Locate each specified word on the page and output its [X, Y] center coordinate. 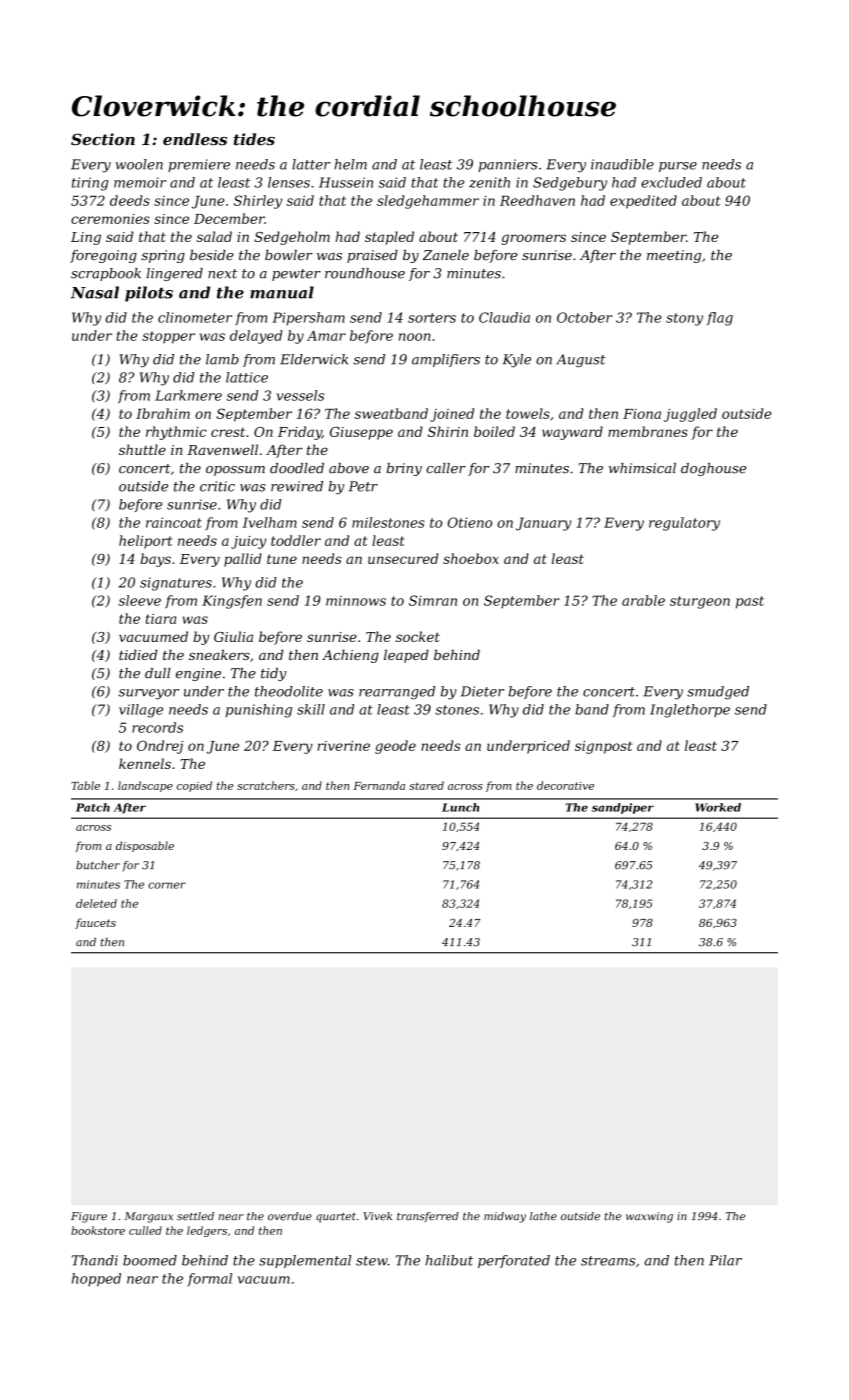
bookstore [98, 1230]
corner [167, 885]
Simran [433, 600]
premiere [199, 165]
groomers [533, 239]
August [581, 360]
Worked [718, 807]
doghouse [713, 469]
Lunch [460, 807]
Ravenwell [222, 449]
